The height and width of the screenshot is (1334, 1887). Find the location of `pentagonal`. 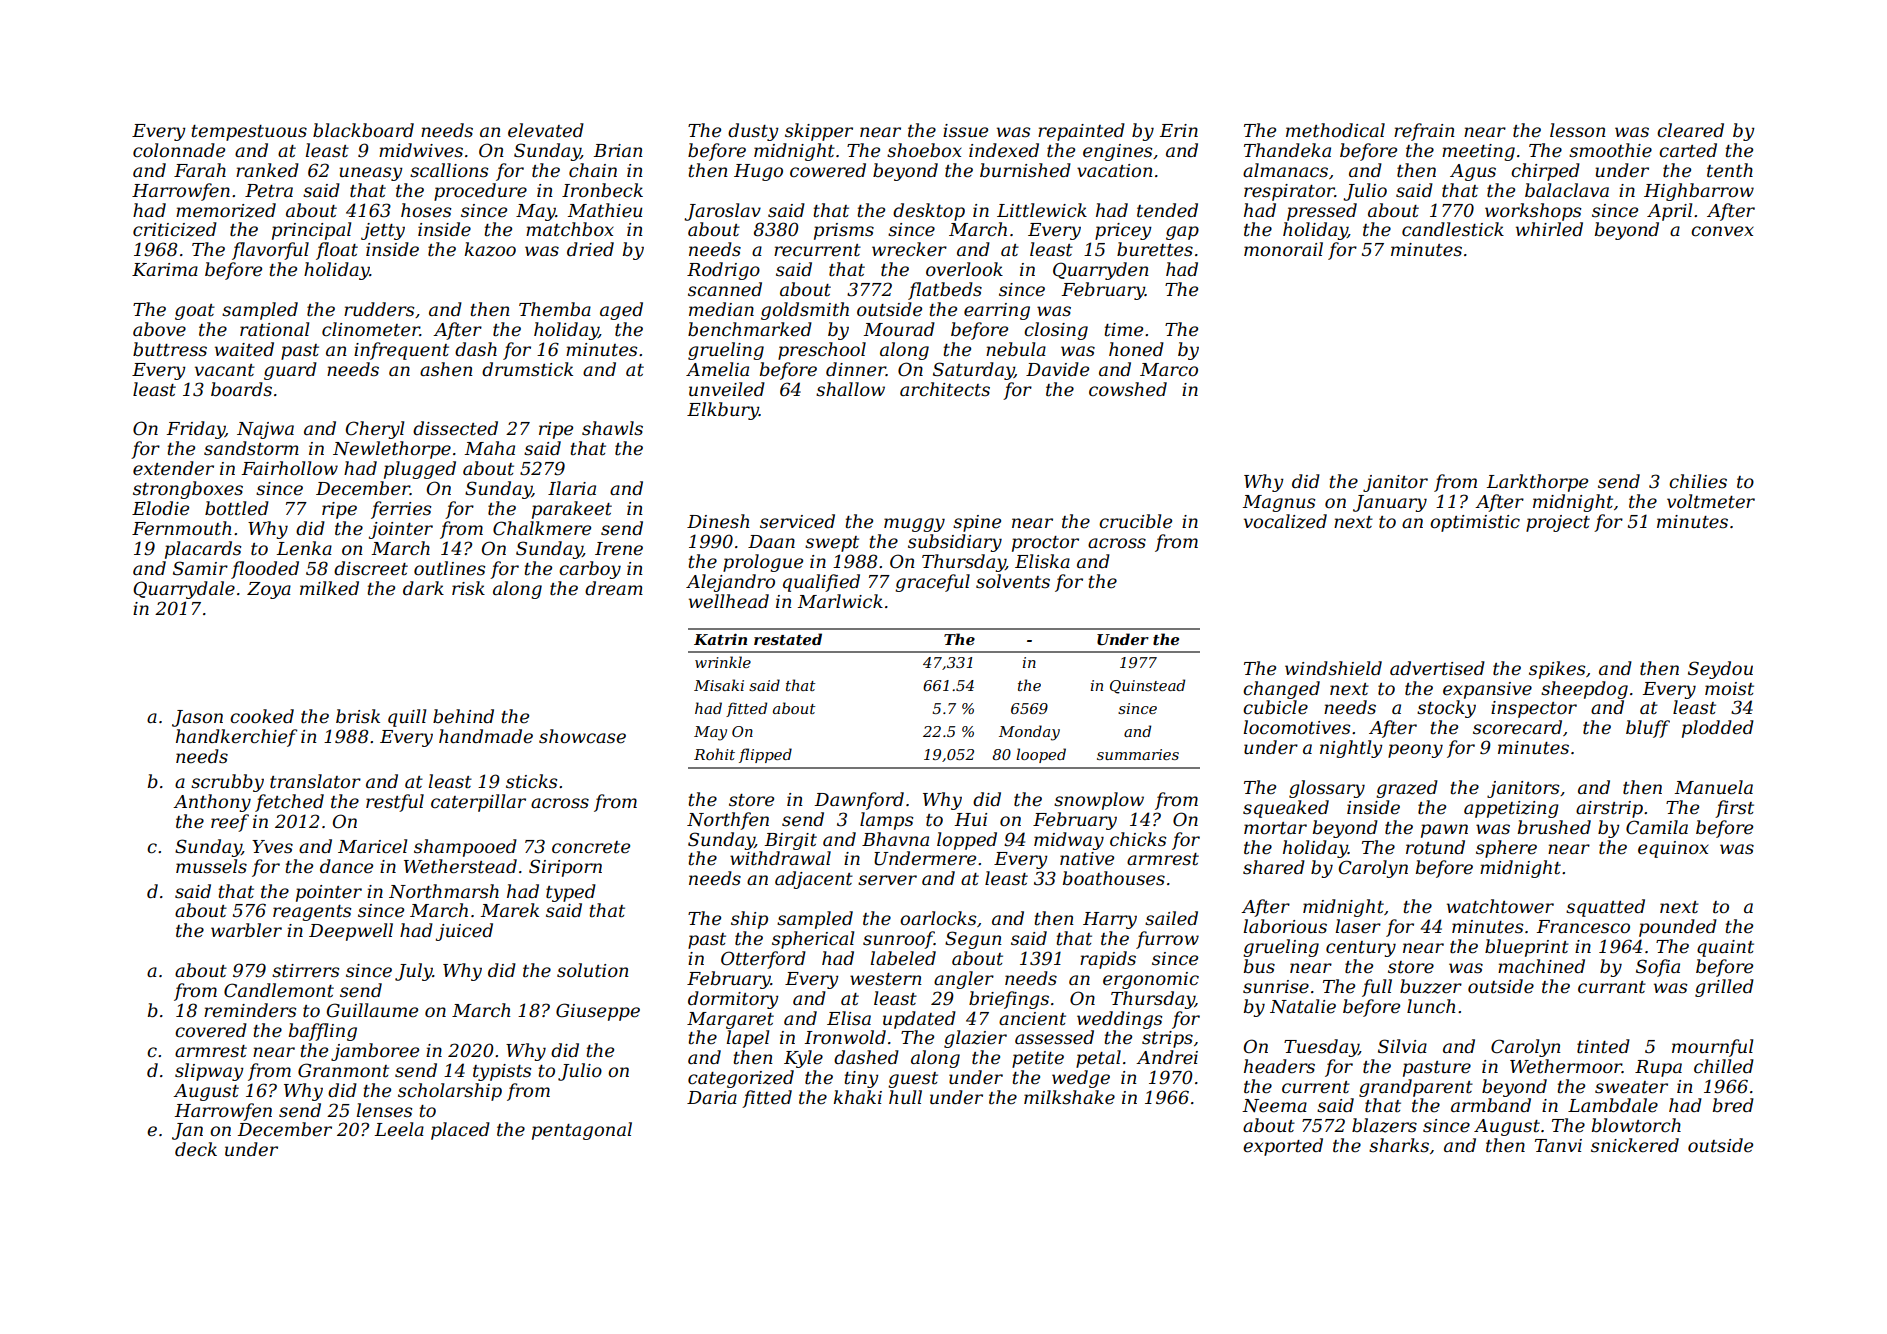

pentagonal is located at coordinates (582, 1131).
